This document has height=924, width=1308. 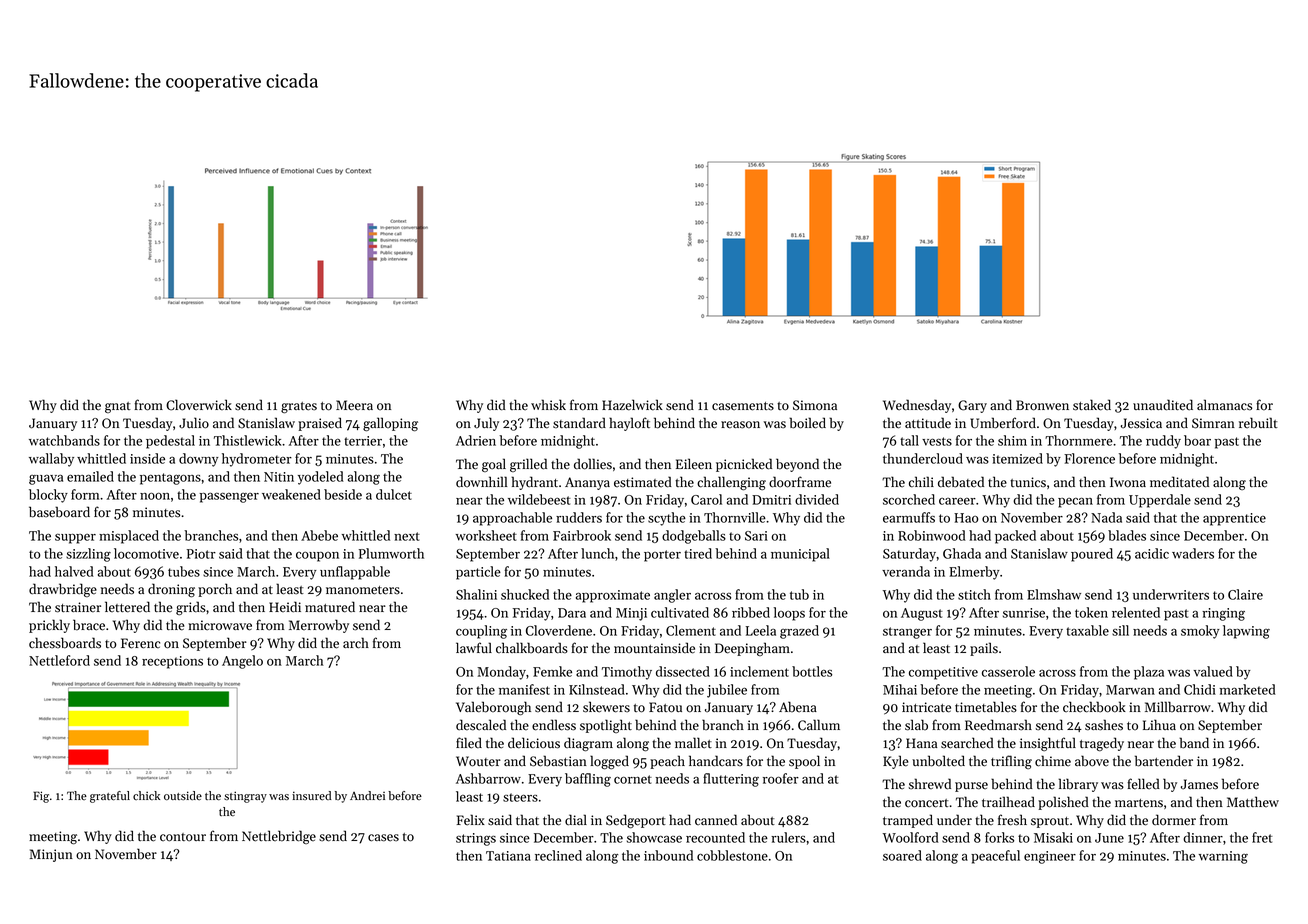 I want to click on Elmerby, so click(x=974, y=573).
